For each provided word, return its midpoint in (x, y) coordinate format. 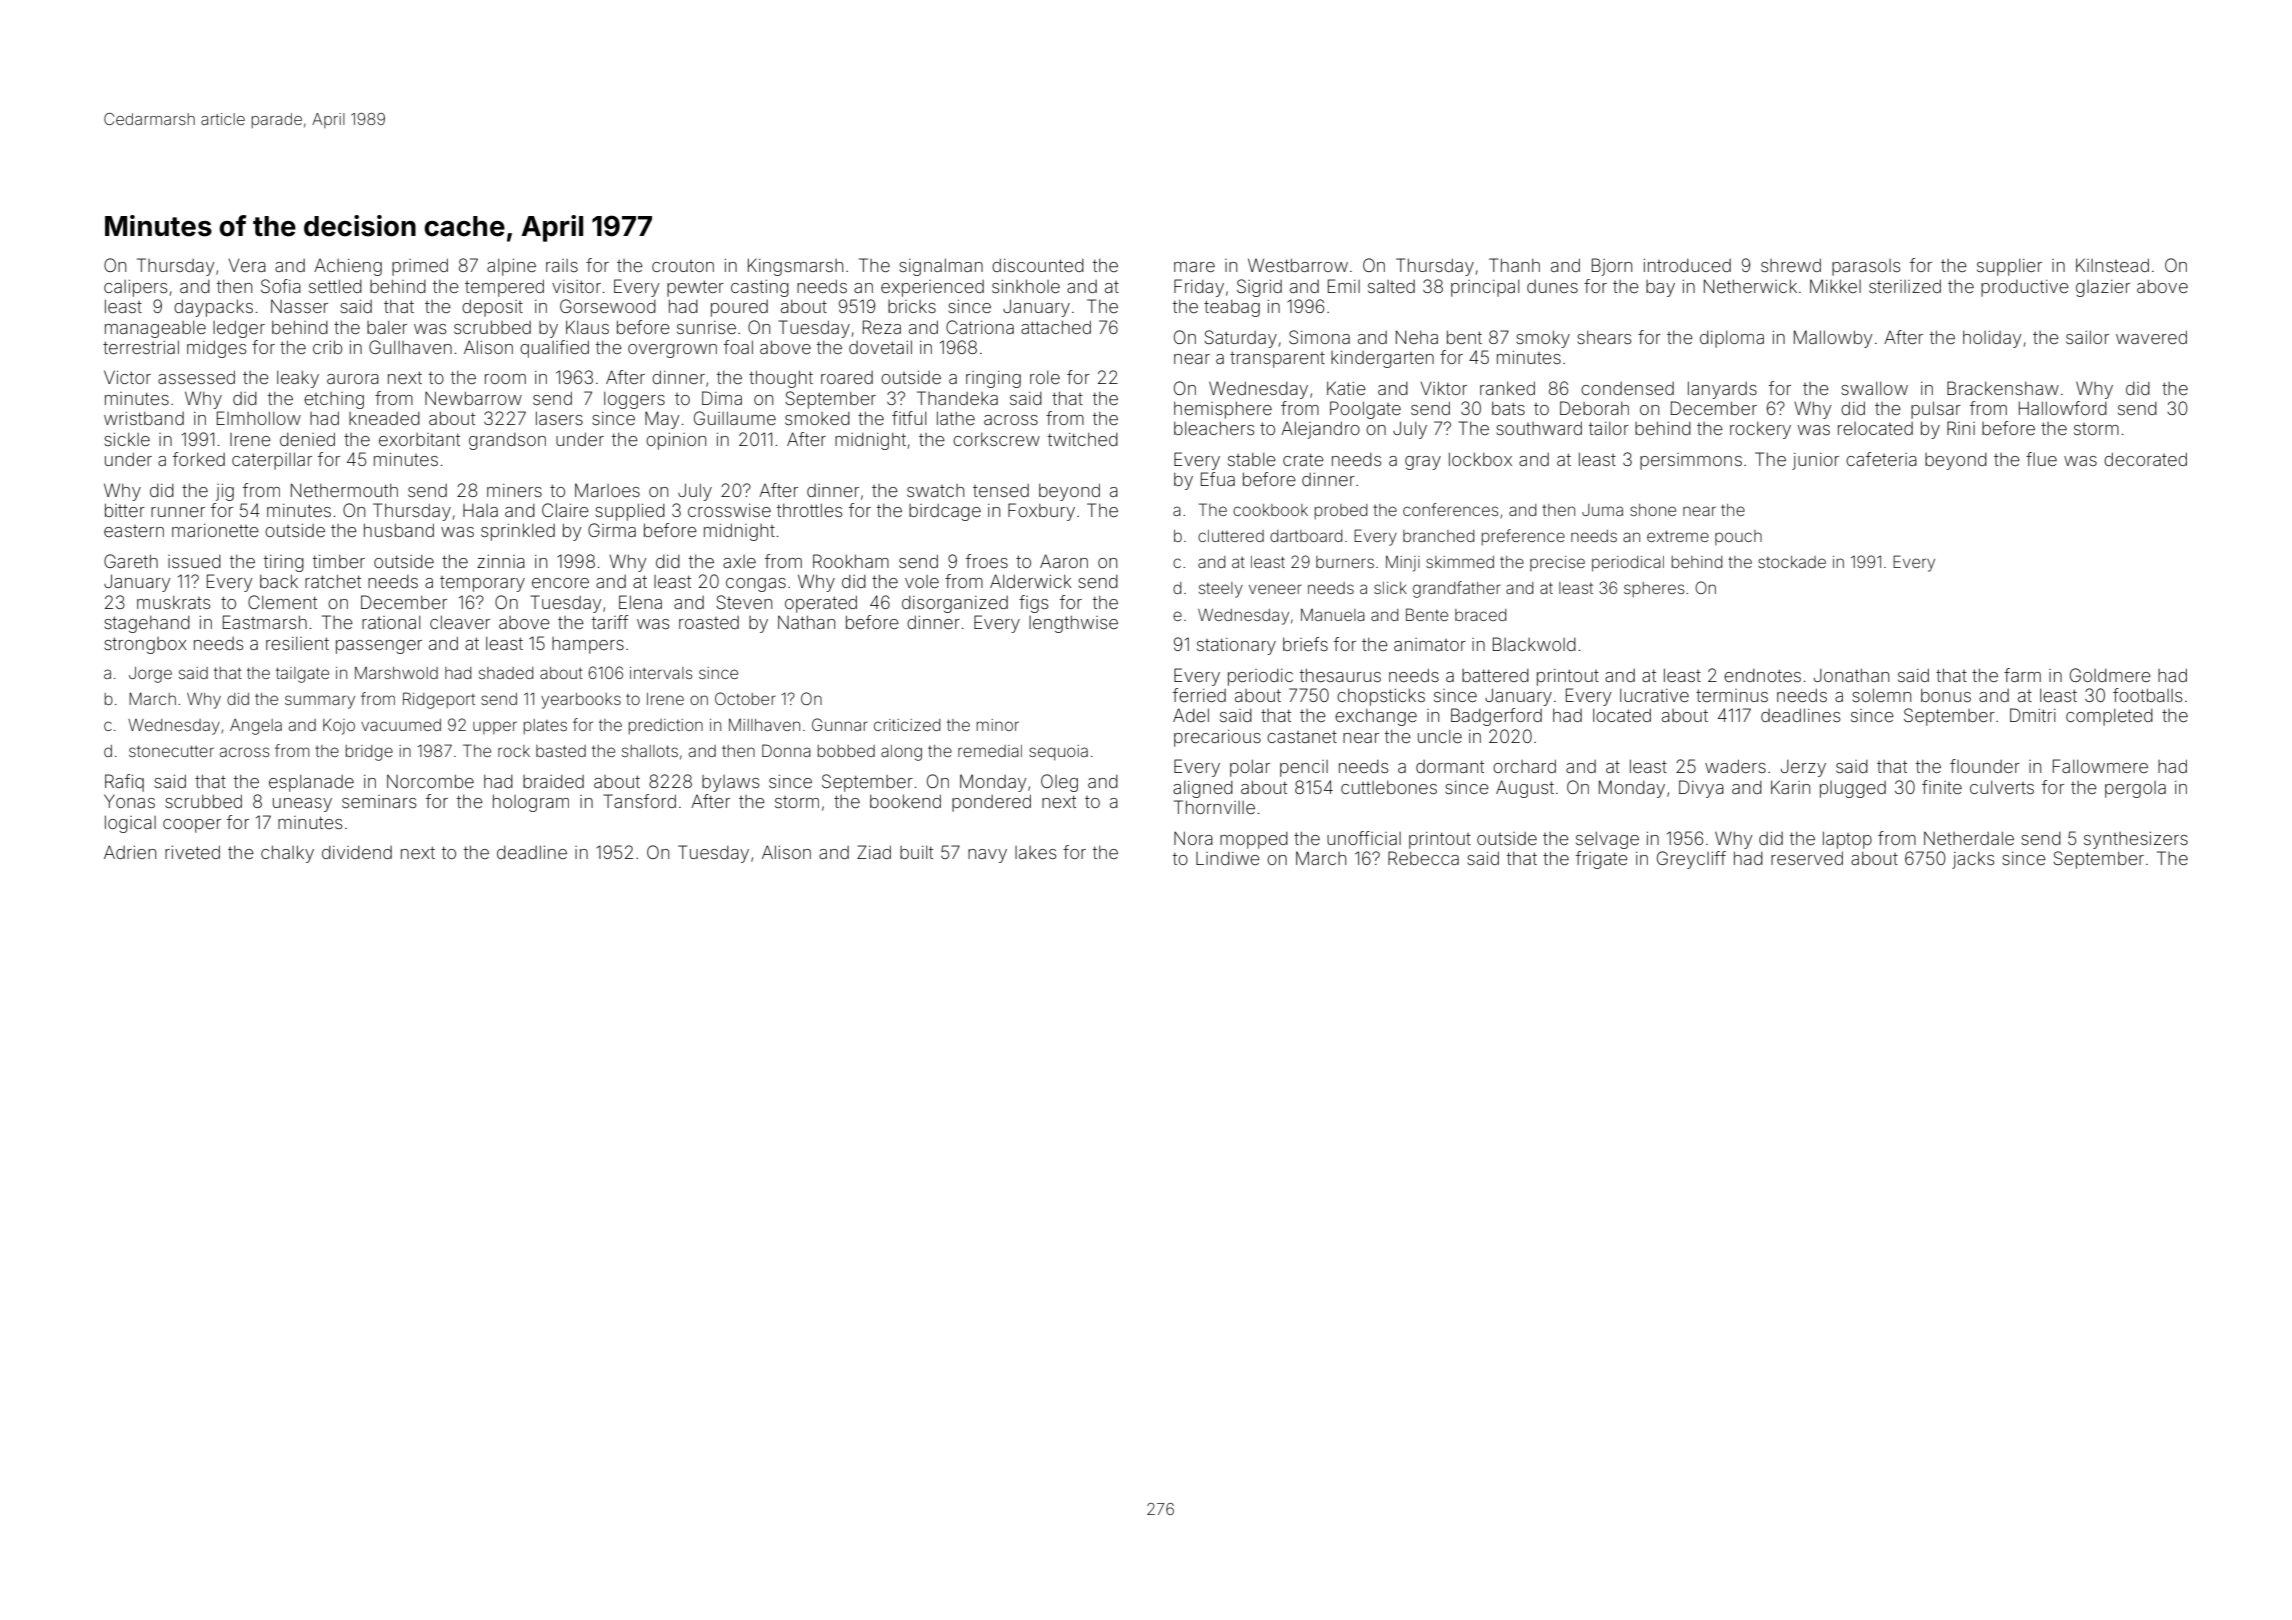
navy (987, 856)
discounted (1038, 265)
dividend (357, 852)
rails (562, 265)
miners (514, 490)
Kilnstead (2112, 265)
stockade (1792, 562)
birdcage (945, 512)
